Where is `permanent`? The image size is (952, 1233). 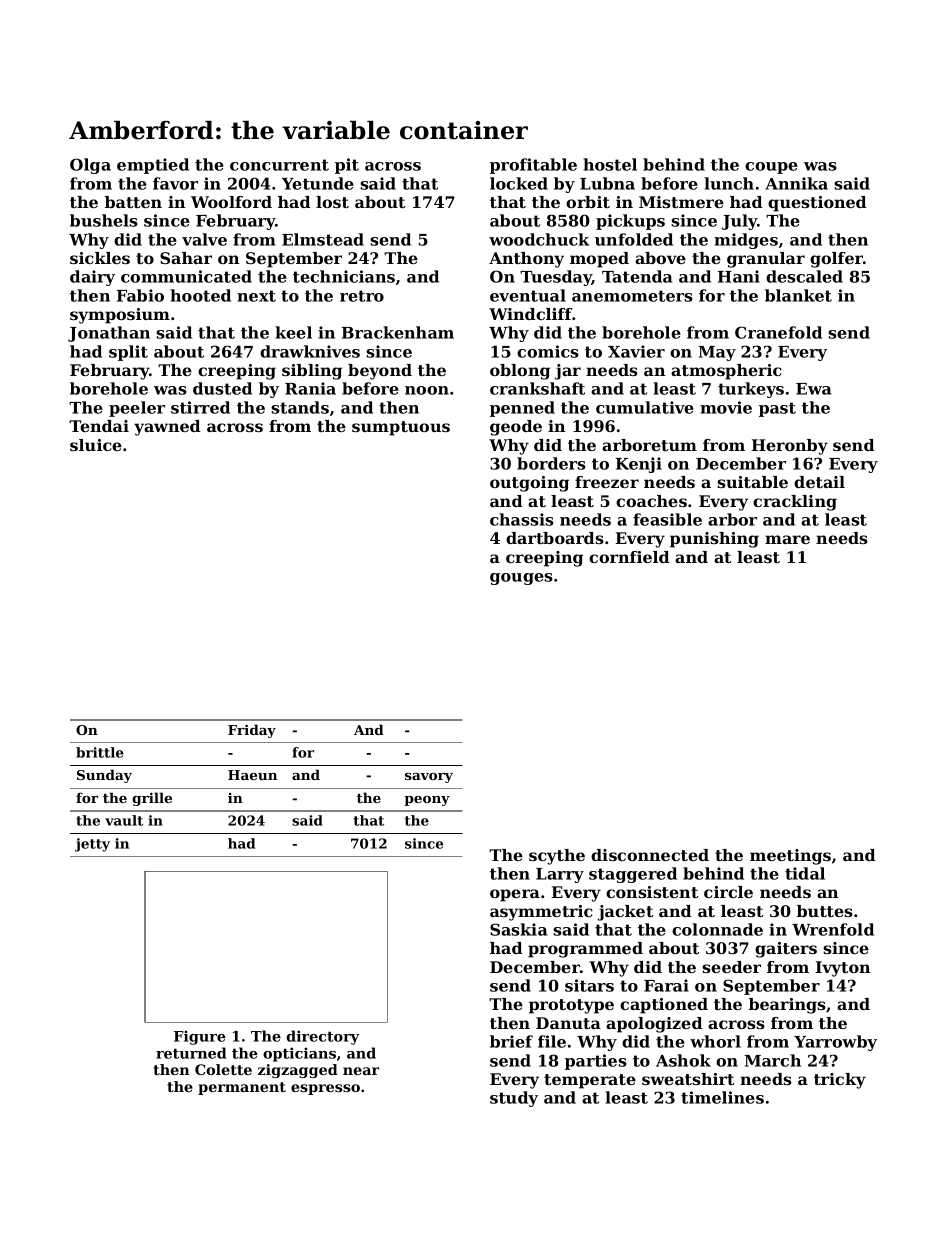
permanent is located at coordinates (242, 1088).
